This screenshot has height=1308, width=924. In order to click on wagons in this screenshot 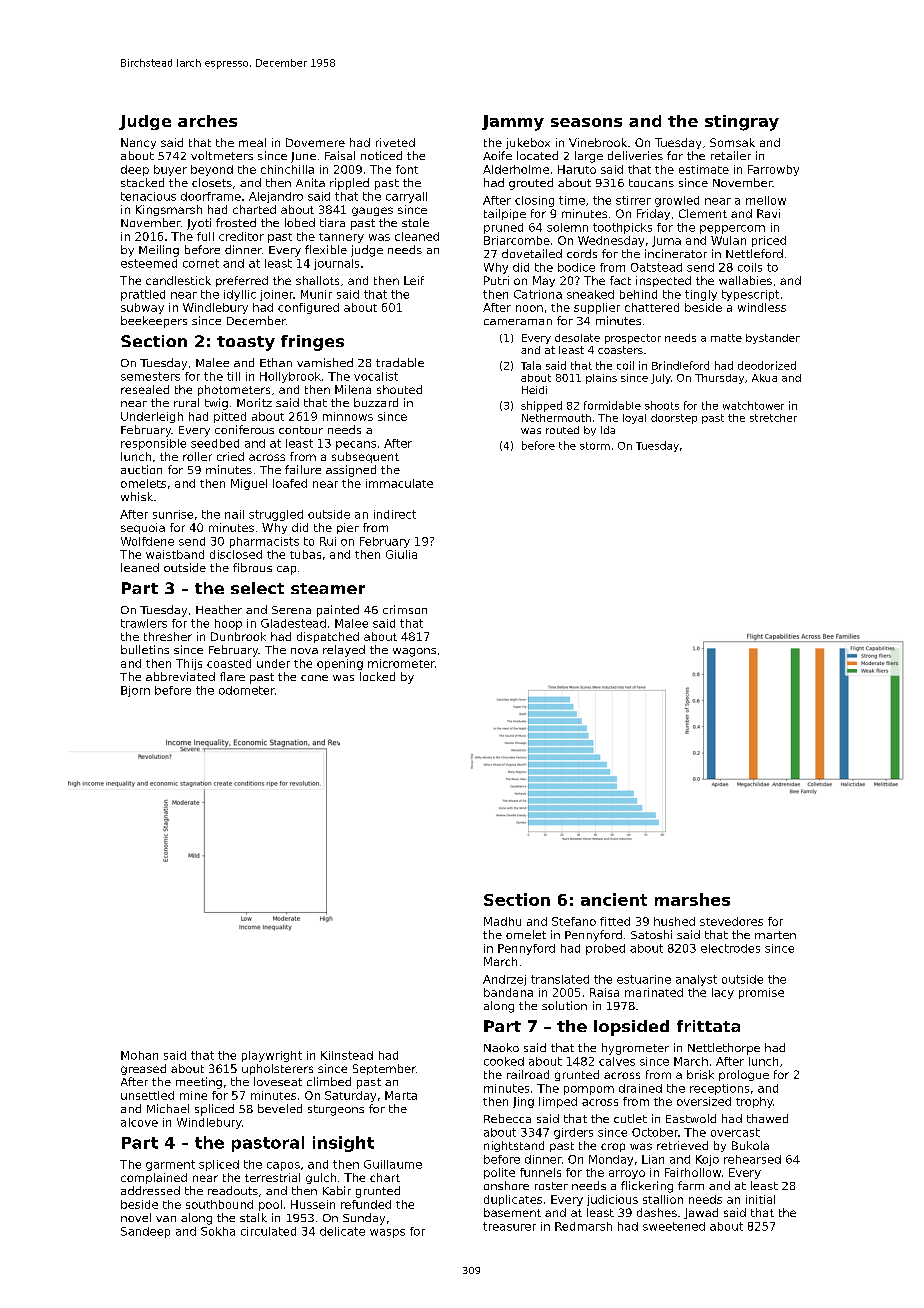, I will do `click(414, 652)`.
